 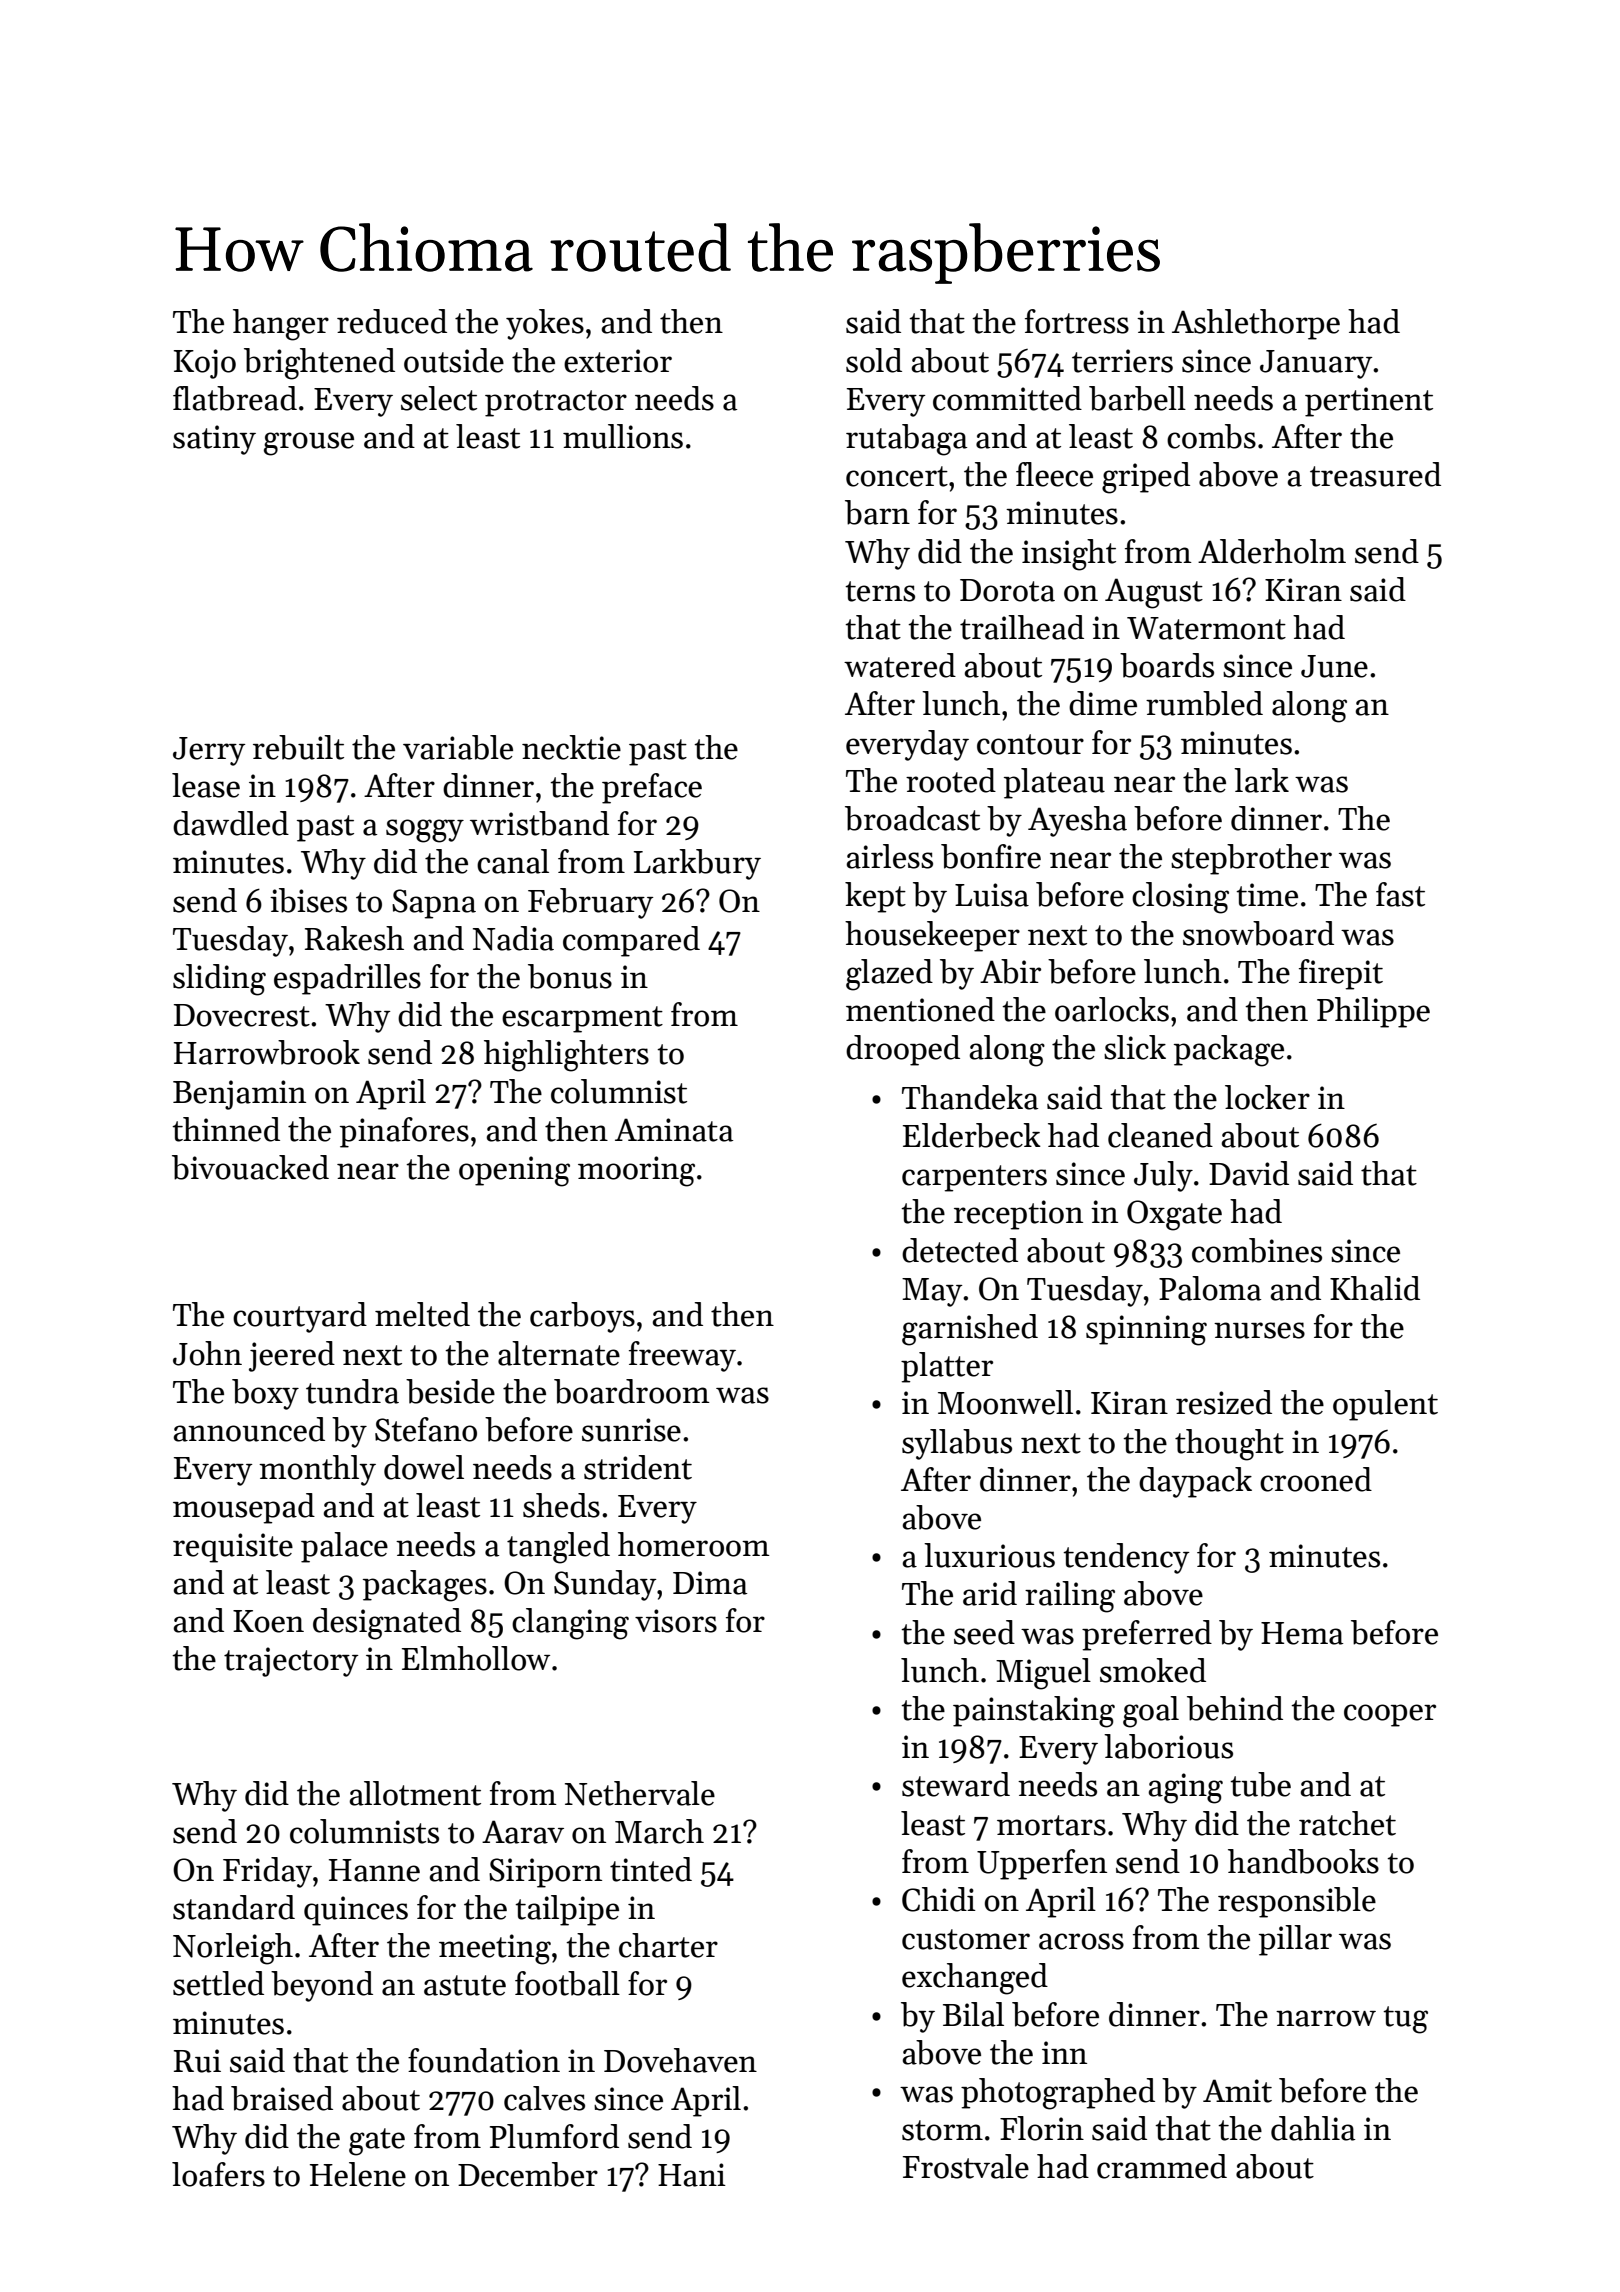 What do you see at coordinates (623, 436) in the document?
I see `mullions` at bounding box center [623, 436].
